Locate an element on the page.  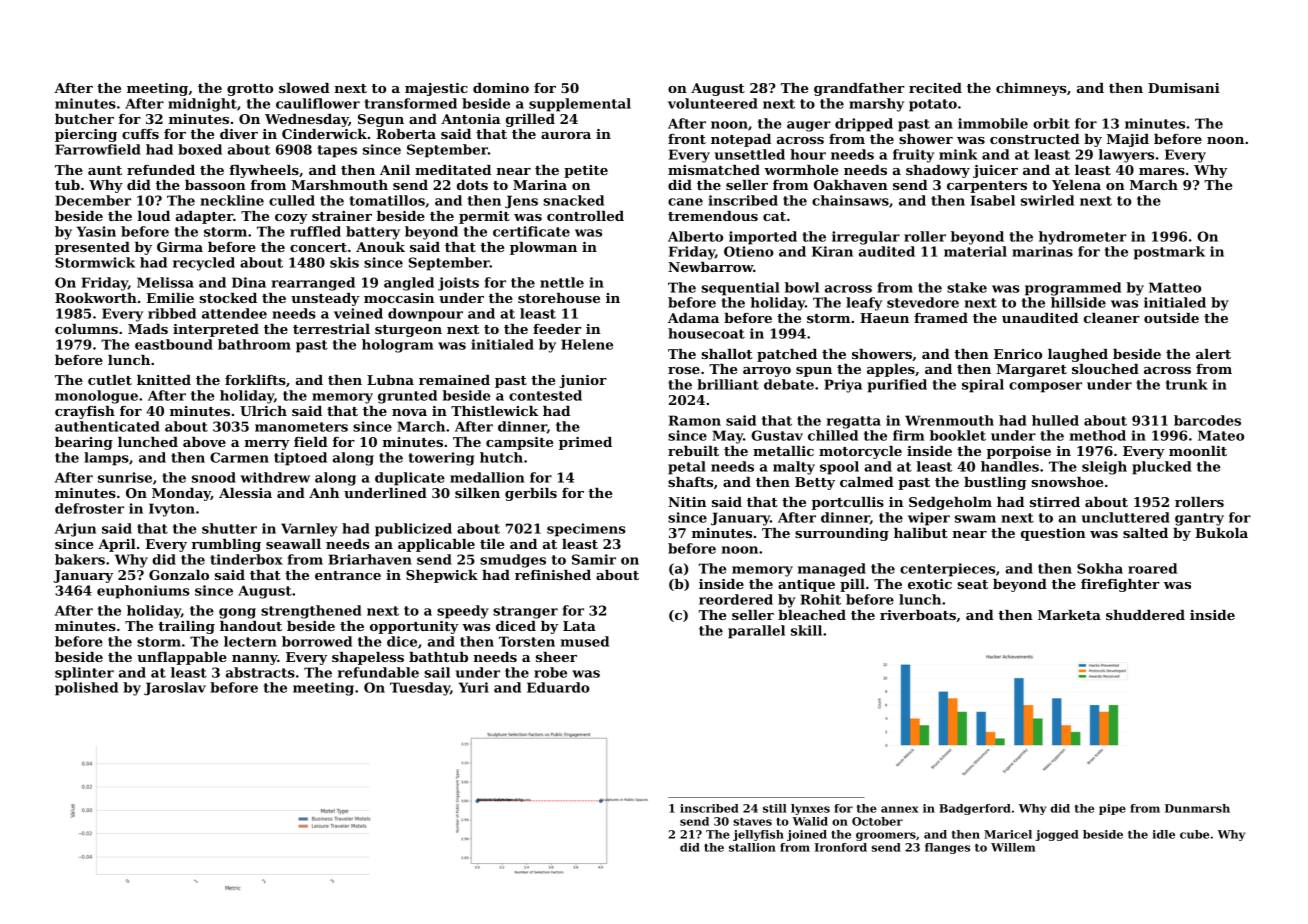
wormhole is located at coordinates (801, 170).
